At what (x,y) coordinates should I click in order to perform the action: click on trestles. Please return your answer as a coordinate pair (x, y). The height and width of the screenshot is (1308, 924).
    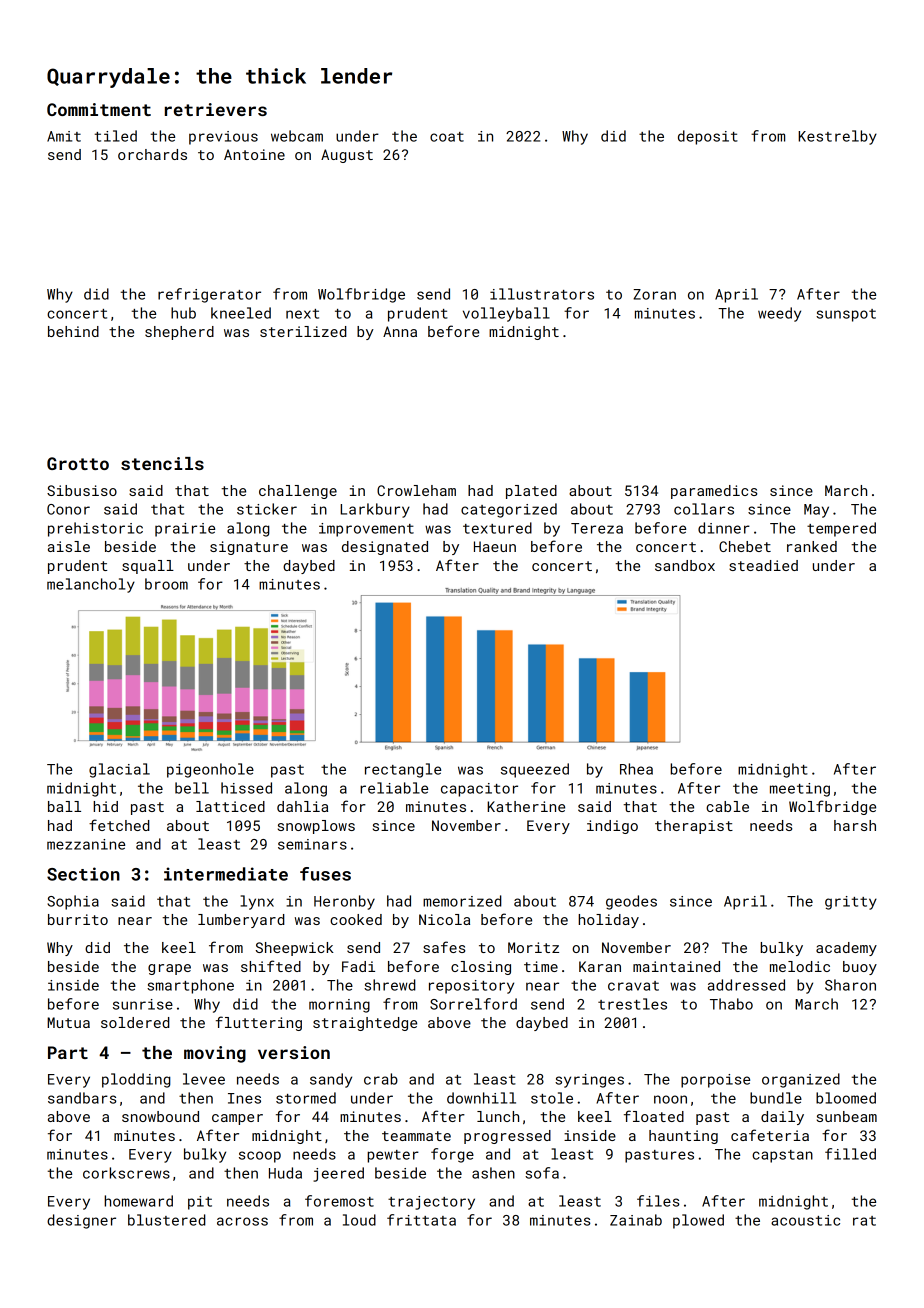
    Looking at the image, I should click on (632, 1004).
